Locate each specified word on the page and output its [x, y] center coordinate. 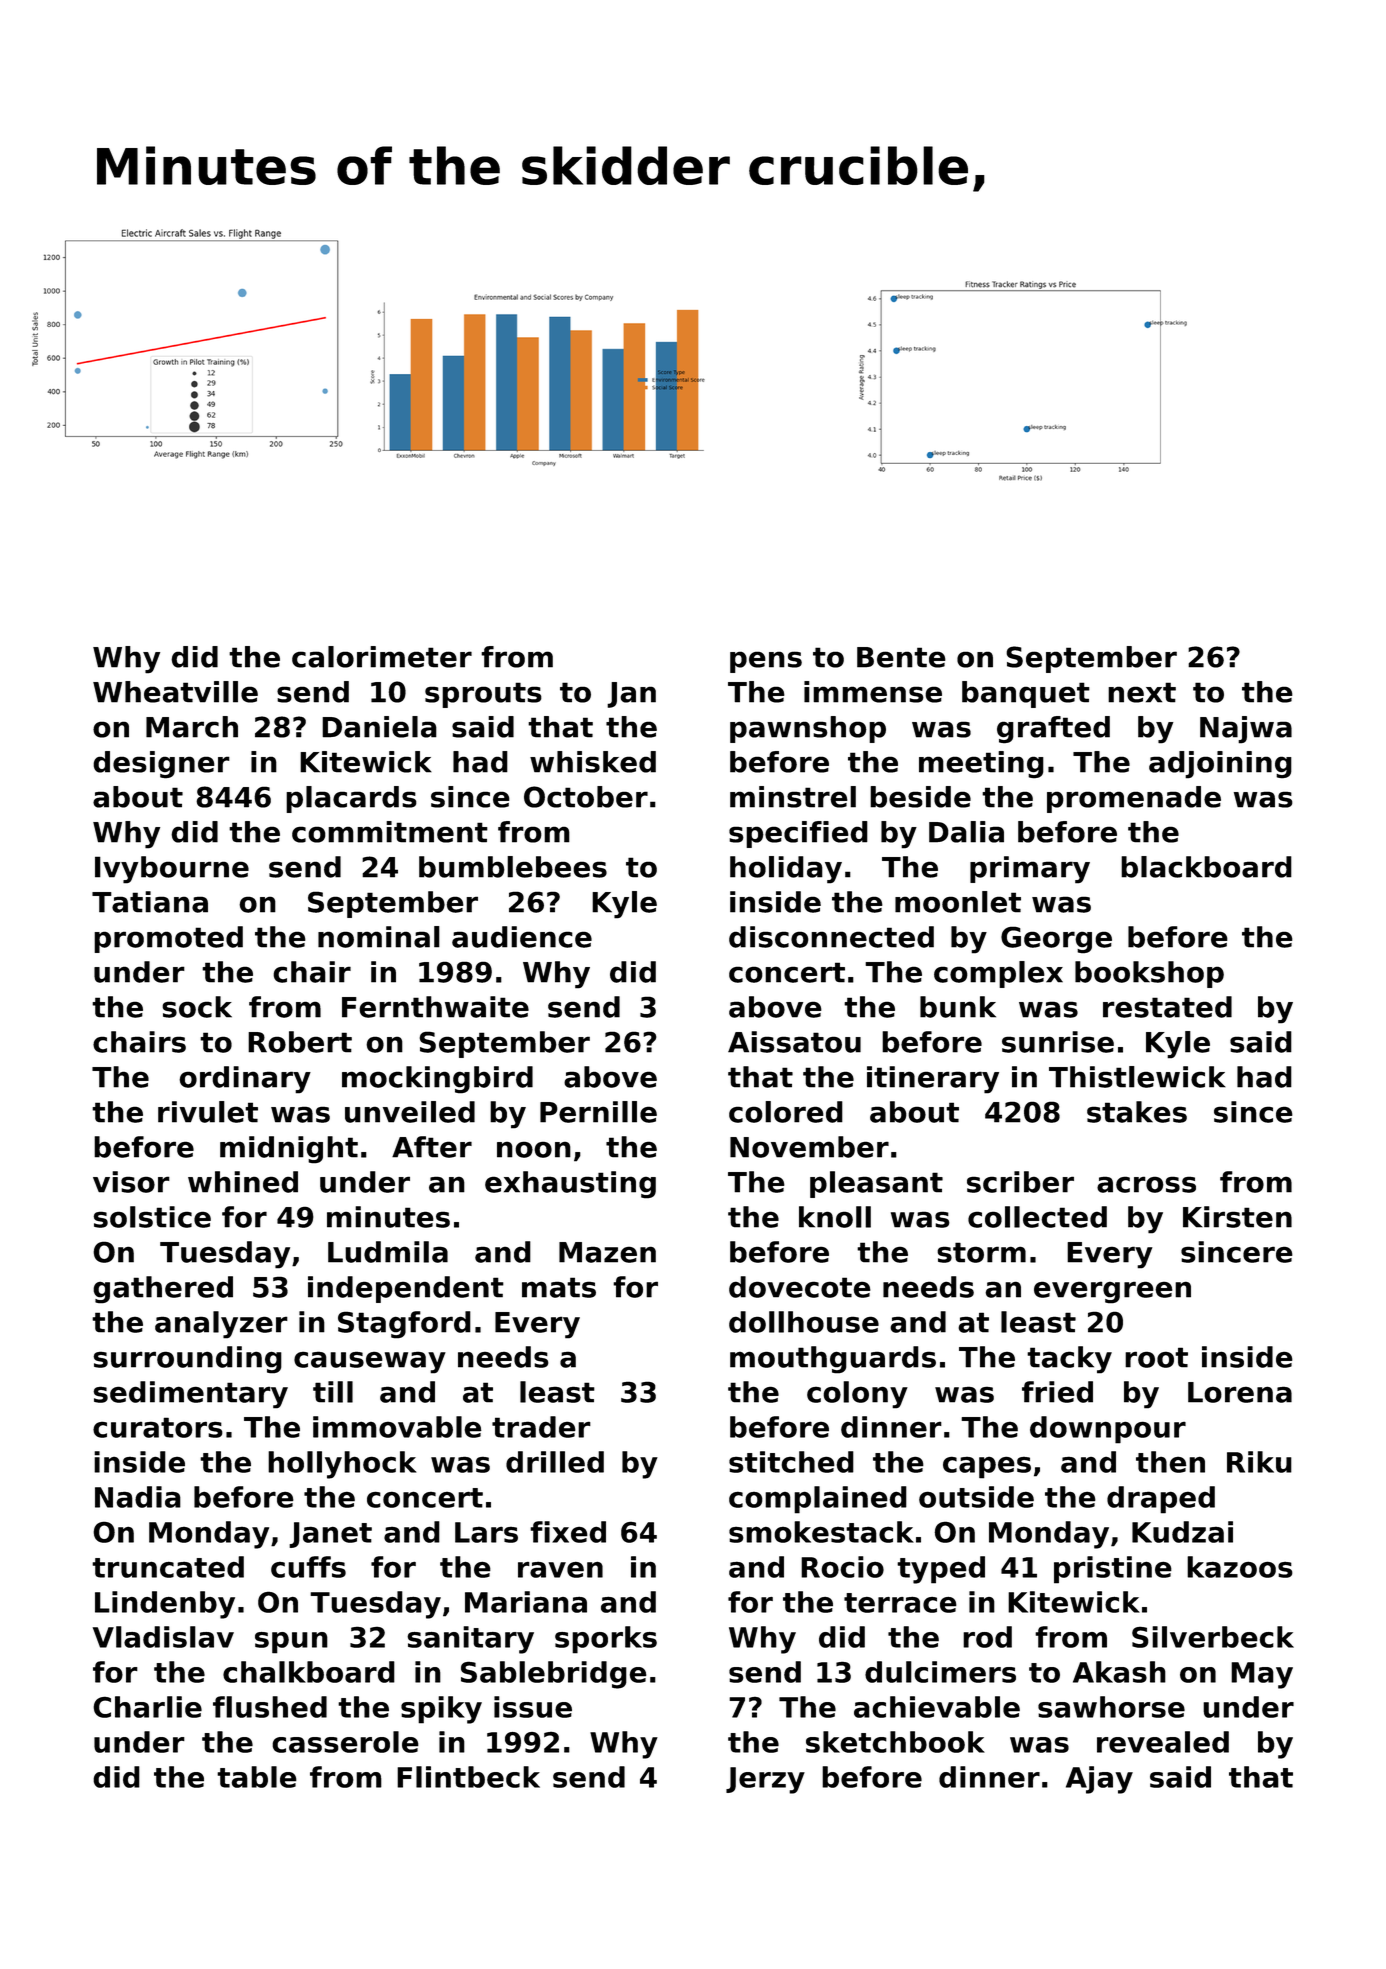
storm [981, 1252]
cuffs [308, 1567]
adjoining [1220, 765]
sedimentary [190, 1395]
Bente [901, 657]
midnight [289, 1150]
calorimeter [382, 657]
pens [766, 662]
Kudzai [1182, 1532]
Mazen [607, 1252]
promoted [168, 939]
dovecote [800, 1287]
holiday [786, 870]
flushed [270, 1707]
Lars [486, 1532]
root [1156, 1357]
